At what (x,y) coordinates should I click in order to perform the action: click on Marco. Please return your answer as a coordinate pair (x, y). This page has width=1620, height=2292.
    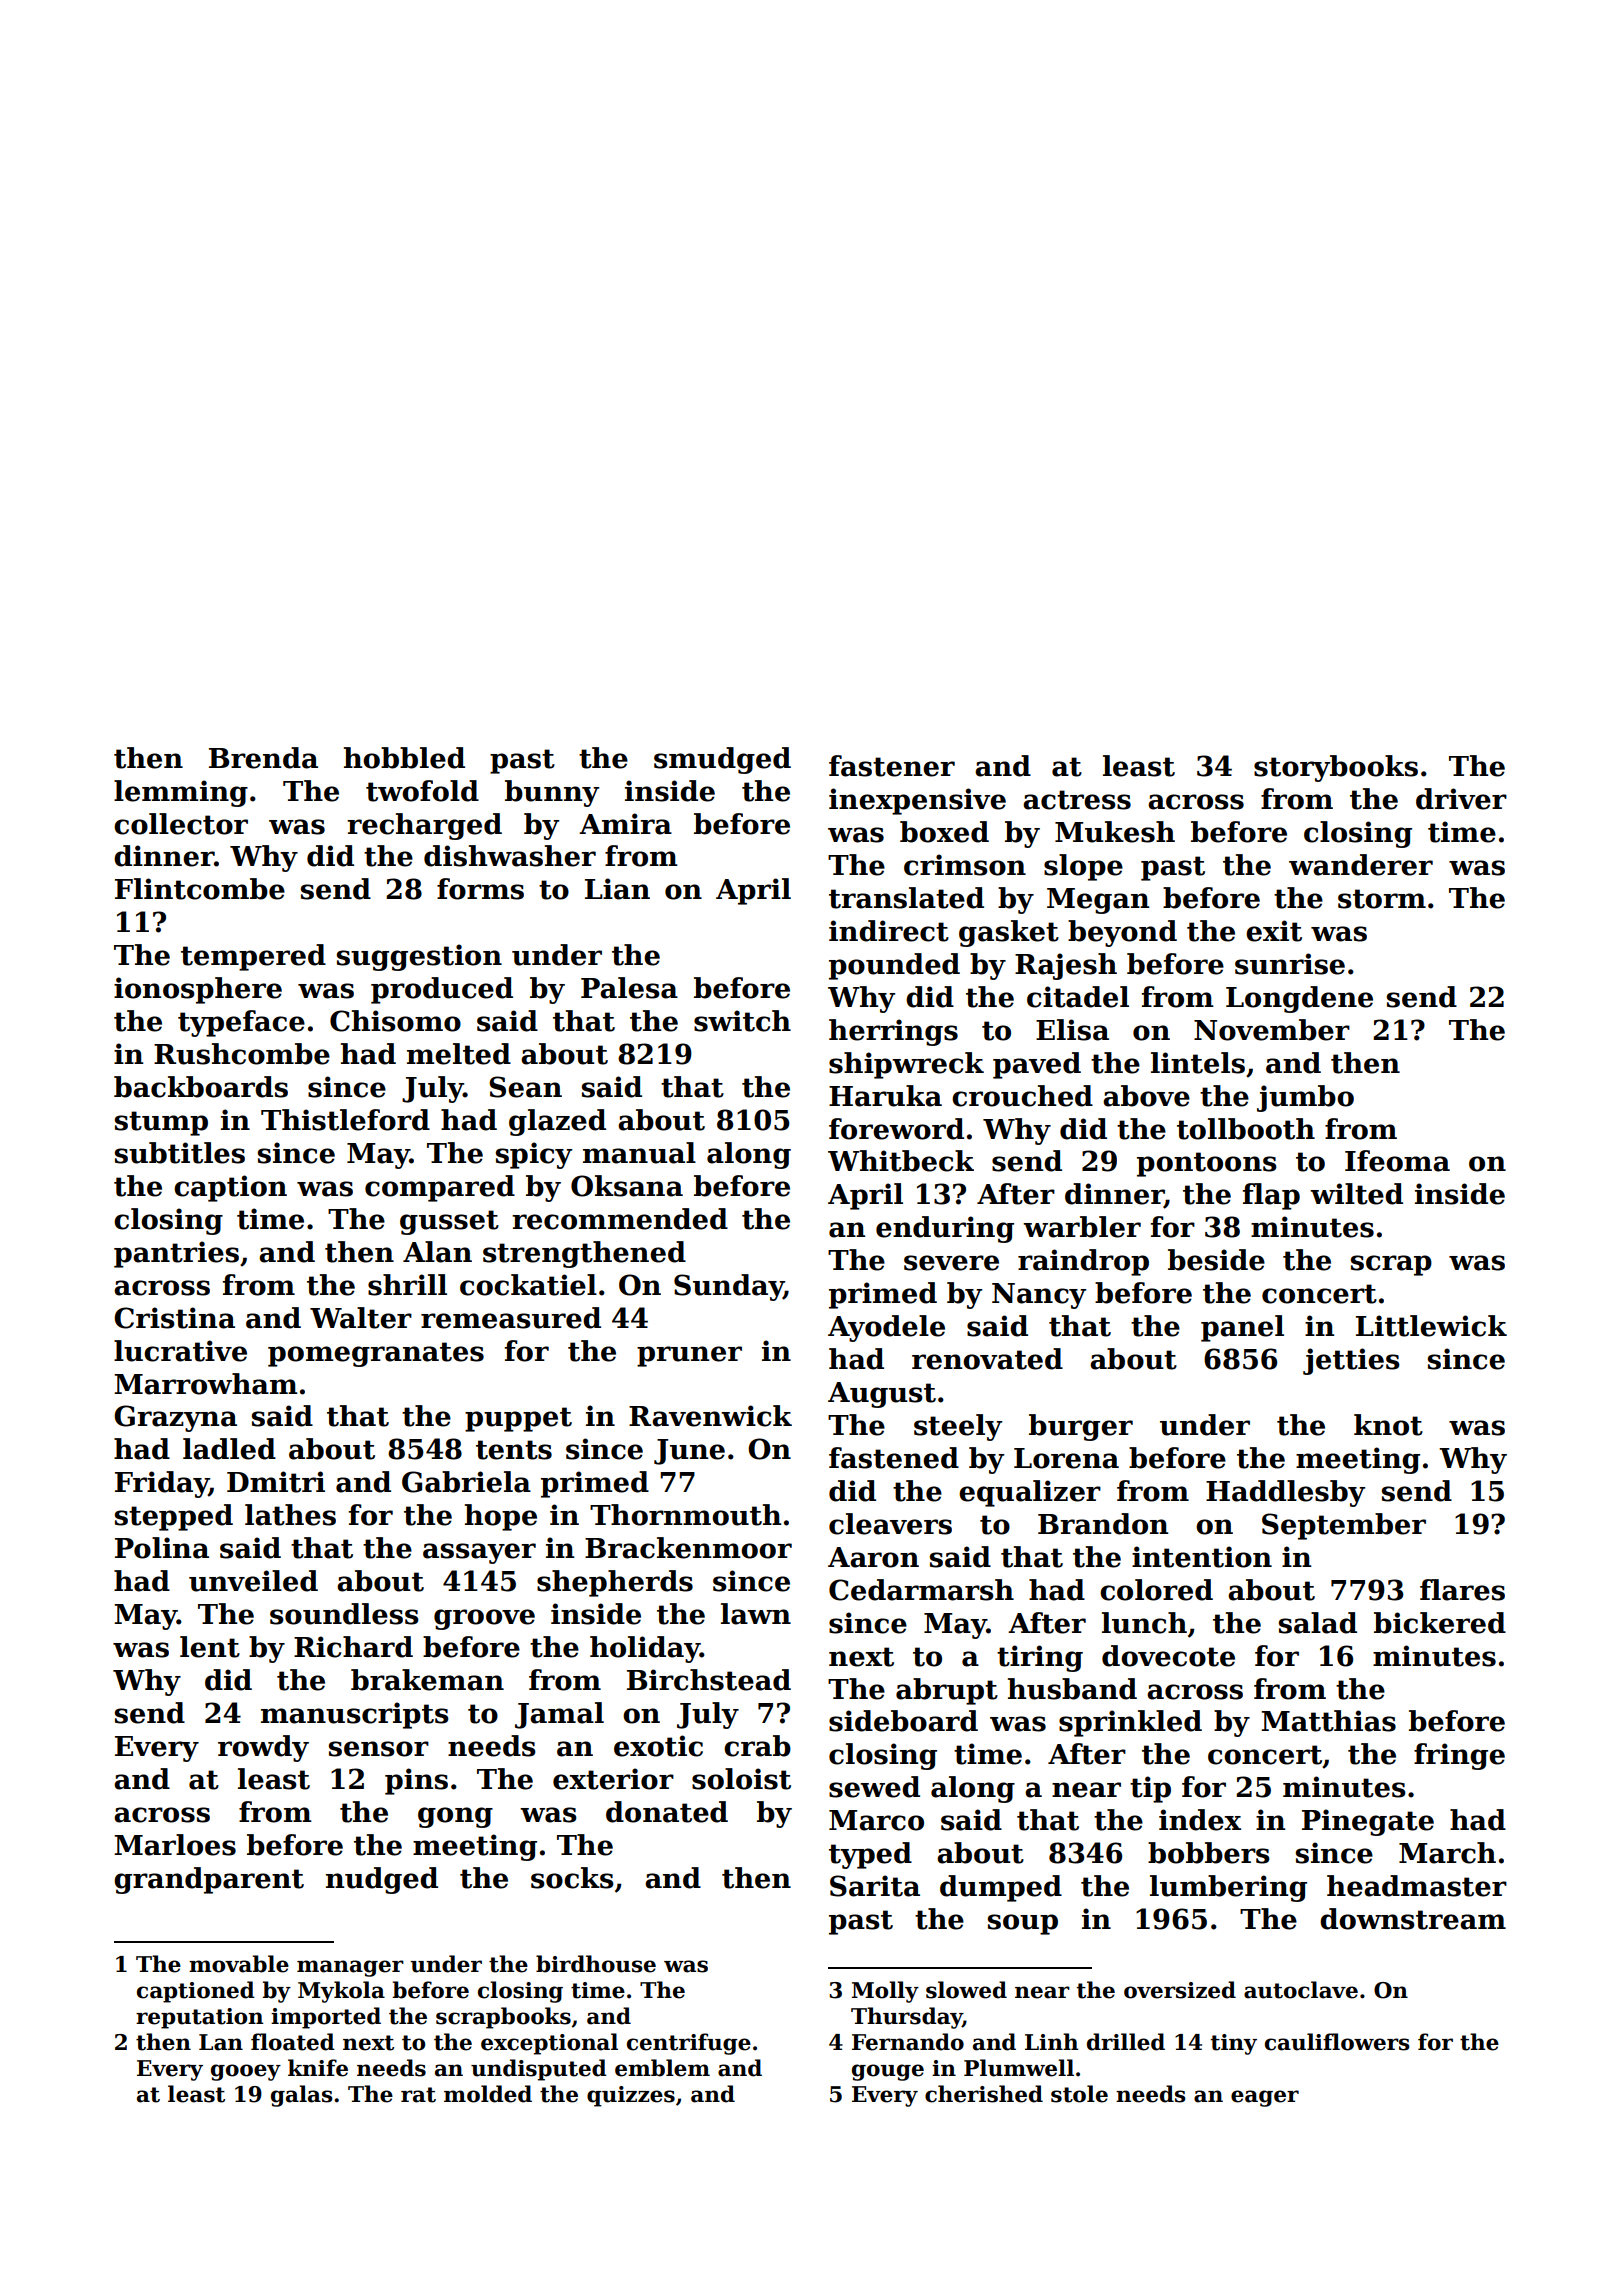
    Looking at the image, I should click on (876, 1820).
